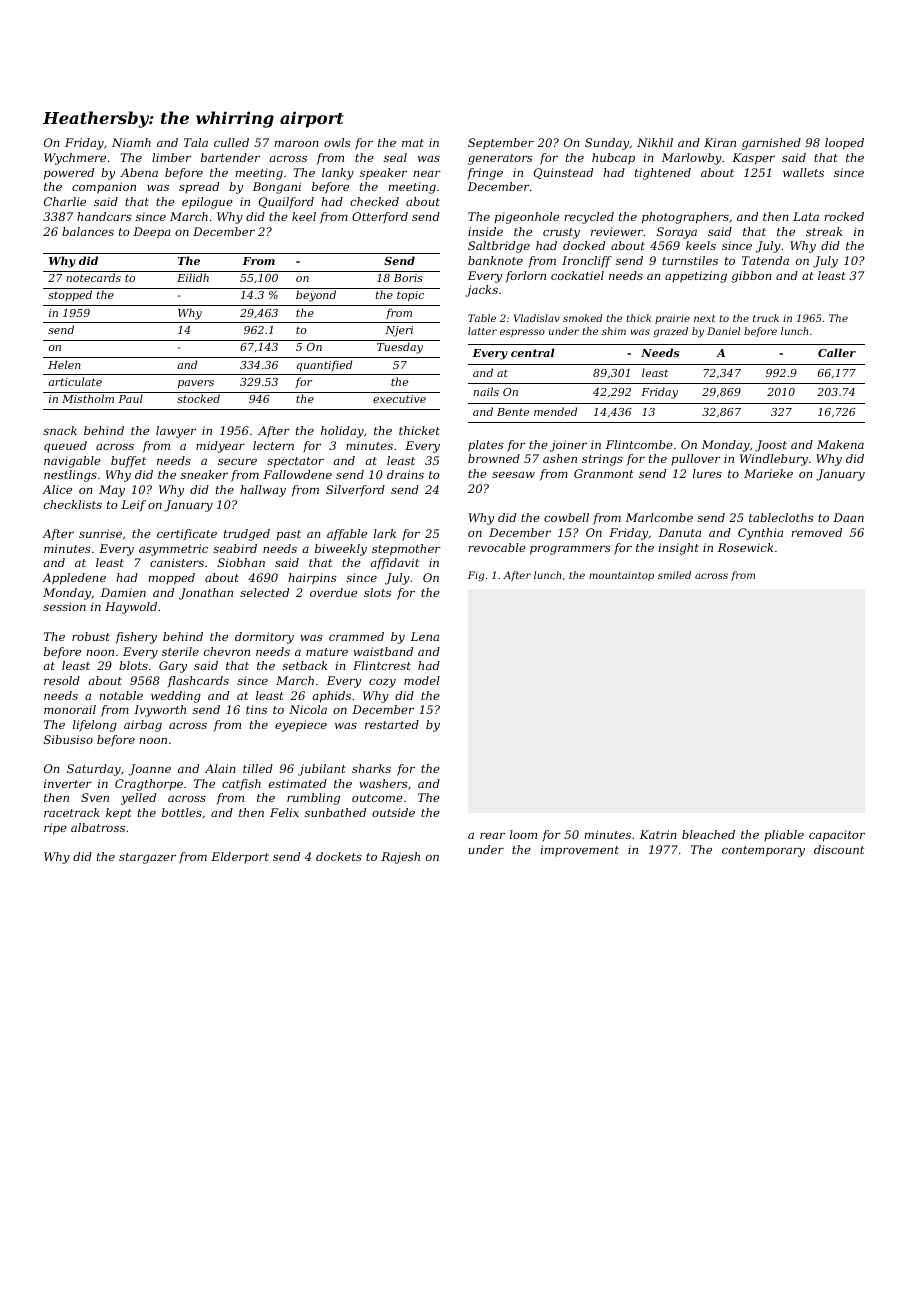  Describe the element at coordinates (771, 446) in the document. I see `Joost` at that location.
